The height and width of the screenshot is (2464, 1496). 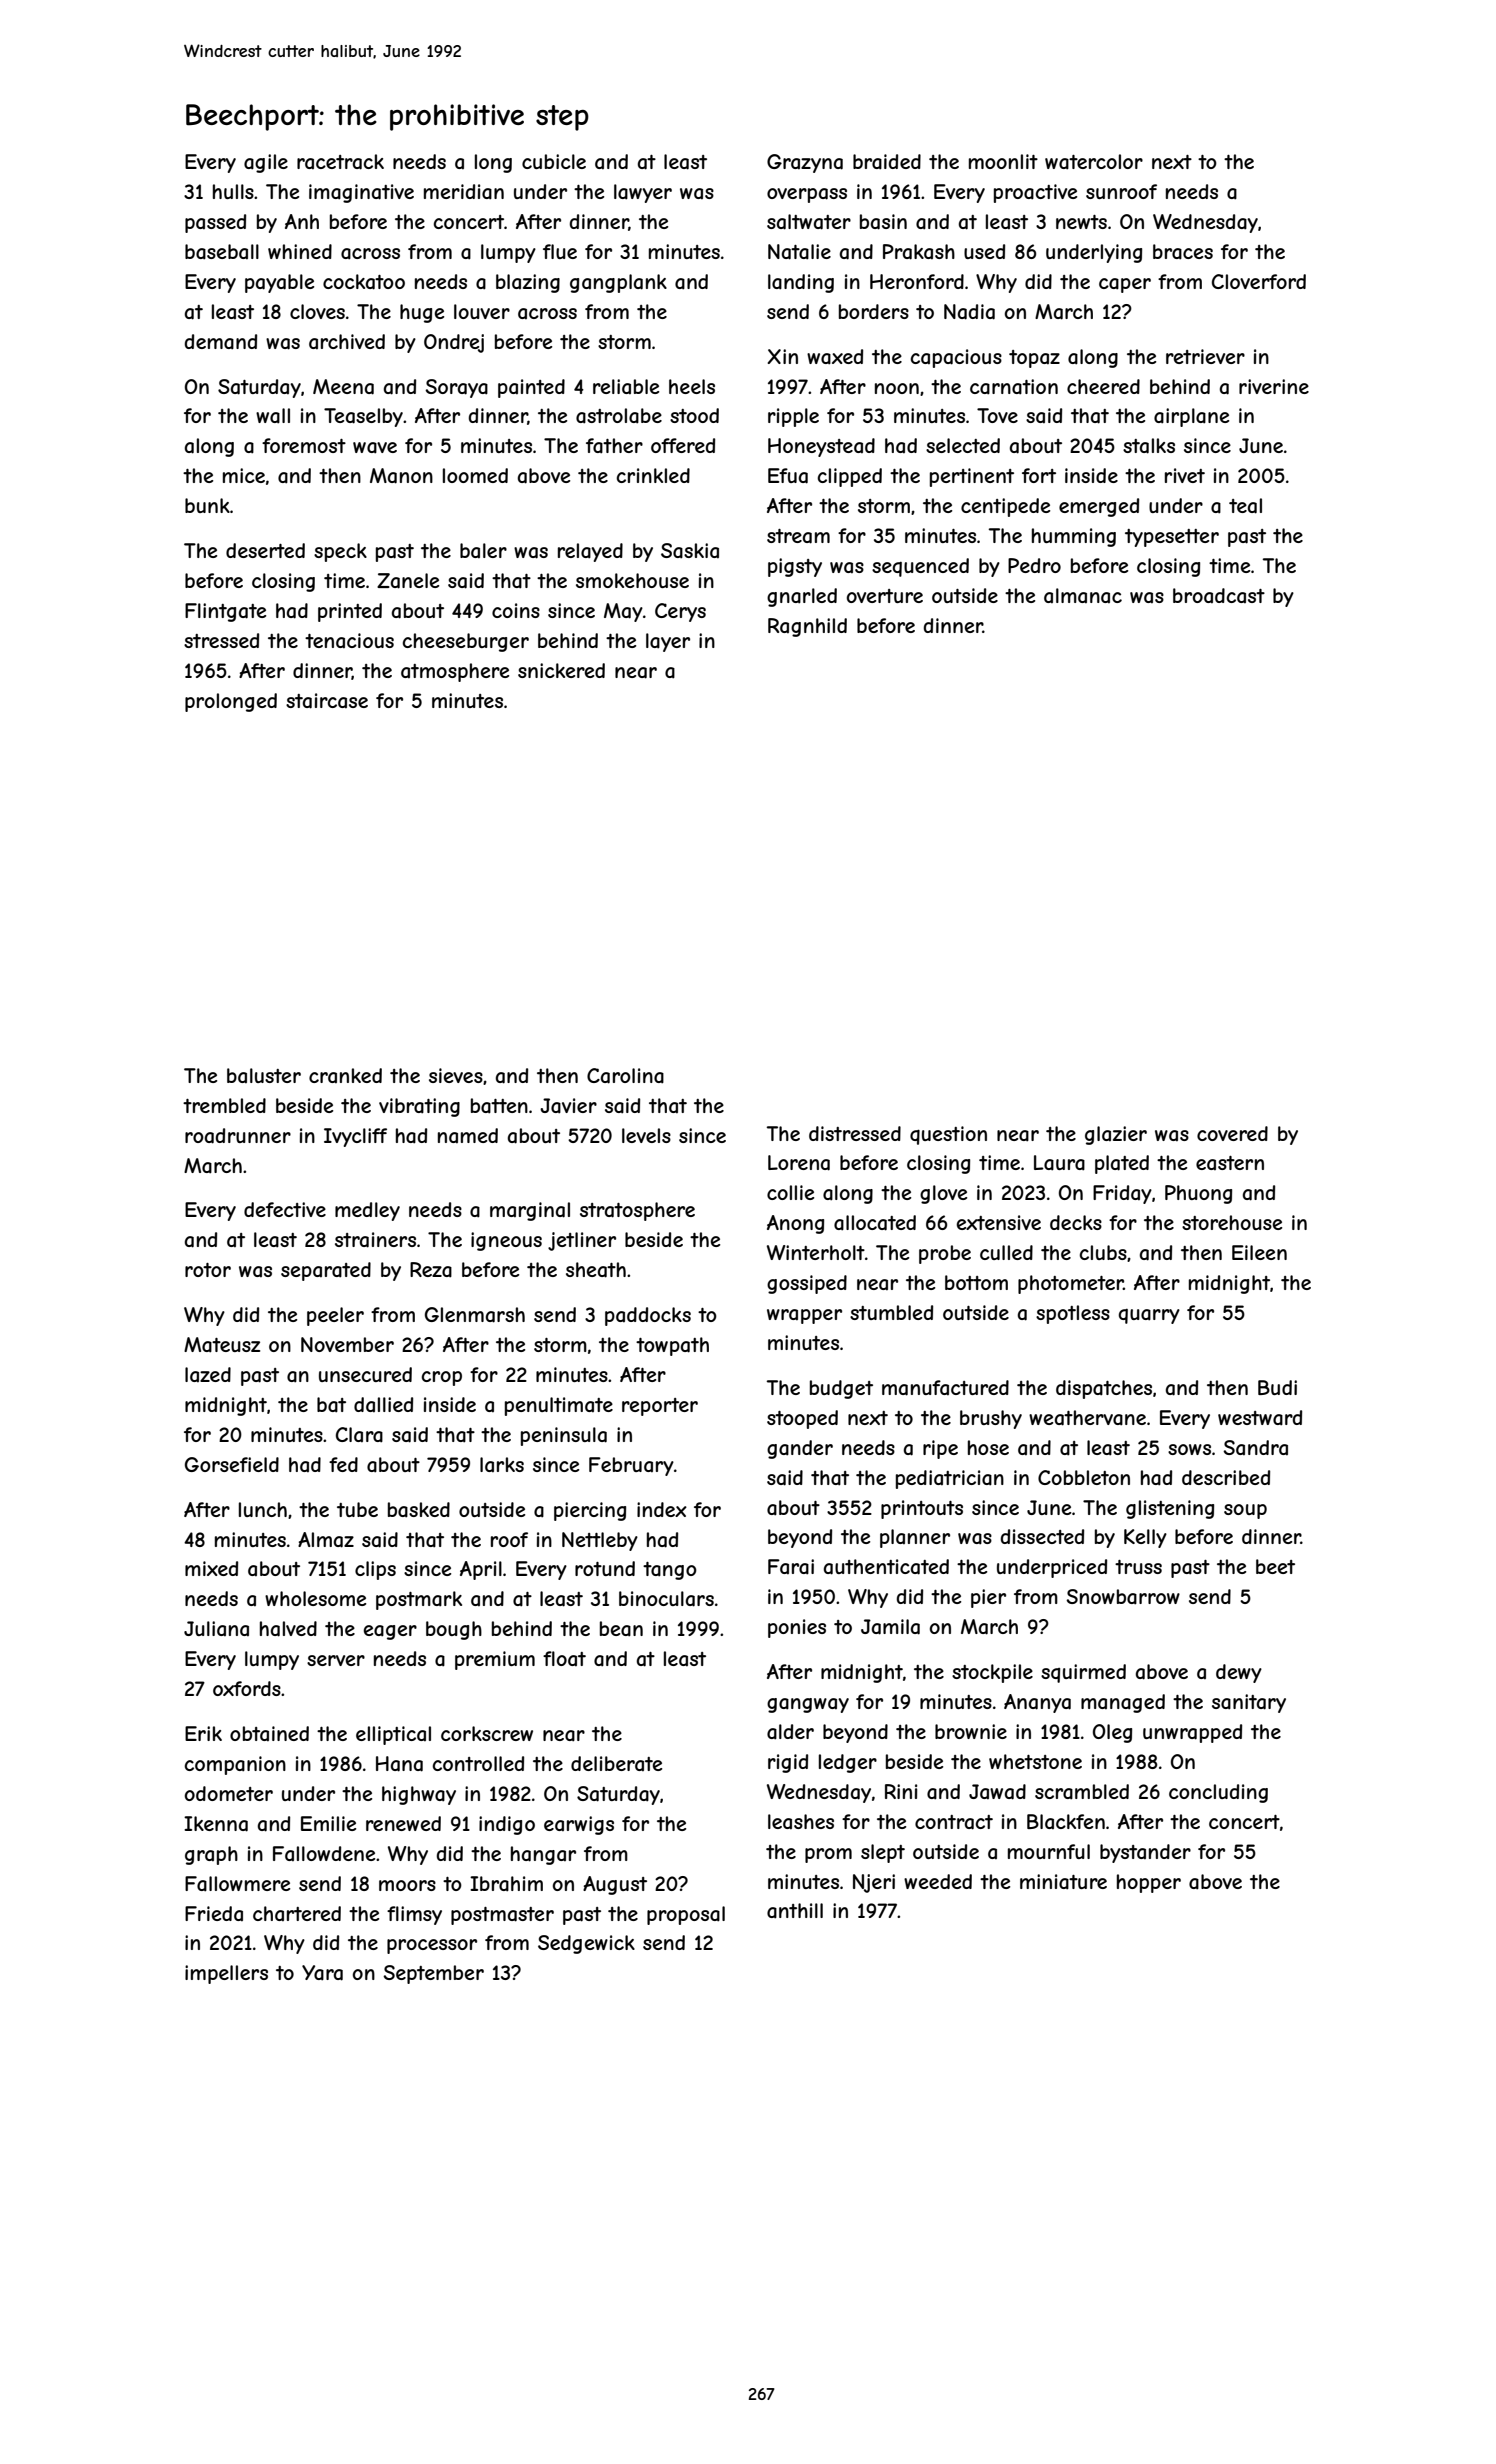 I want to click on lawyer, so click(x=643, y=193).
